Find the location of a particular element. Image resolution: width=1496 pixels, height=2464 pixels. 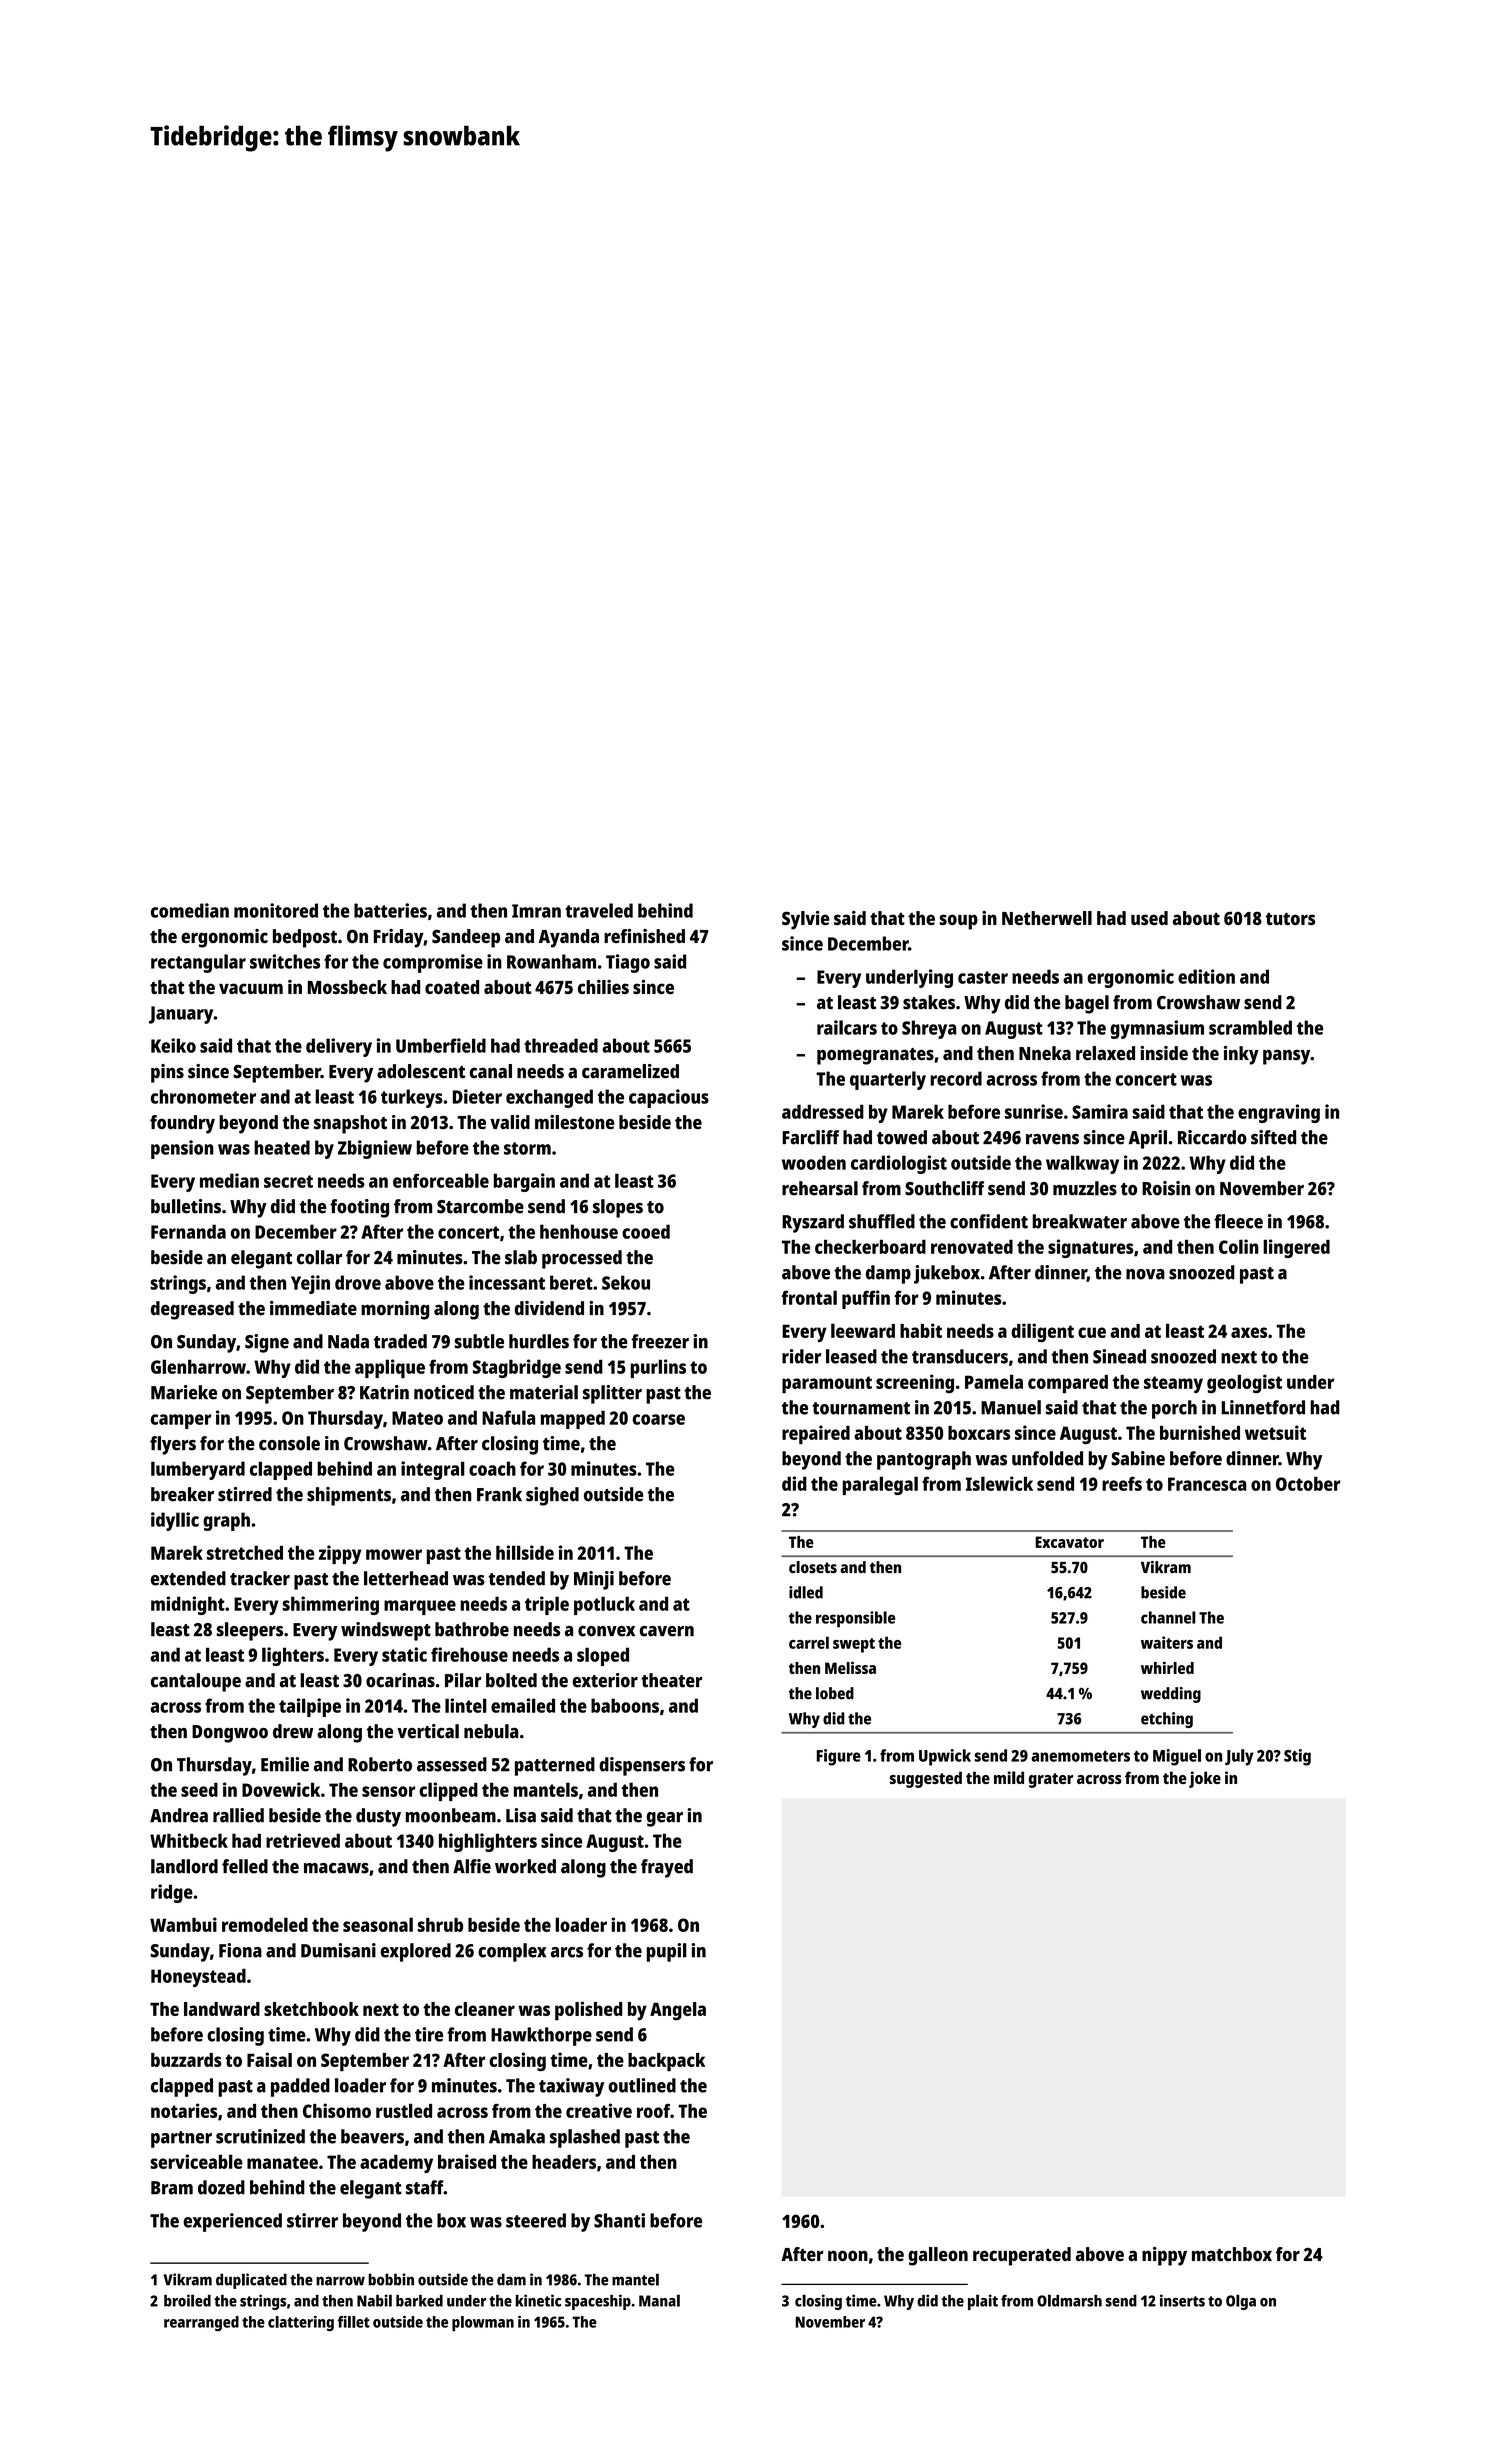

Sandeep is located at coordinates (466, 938).
